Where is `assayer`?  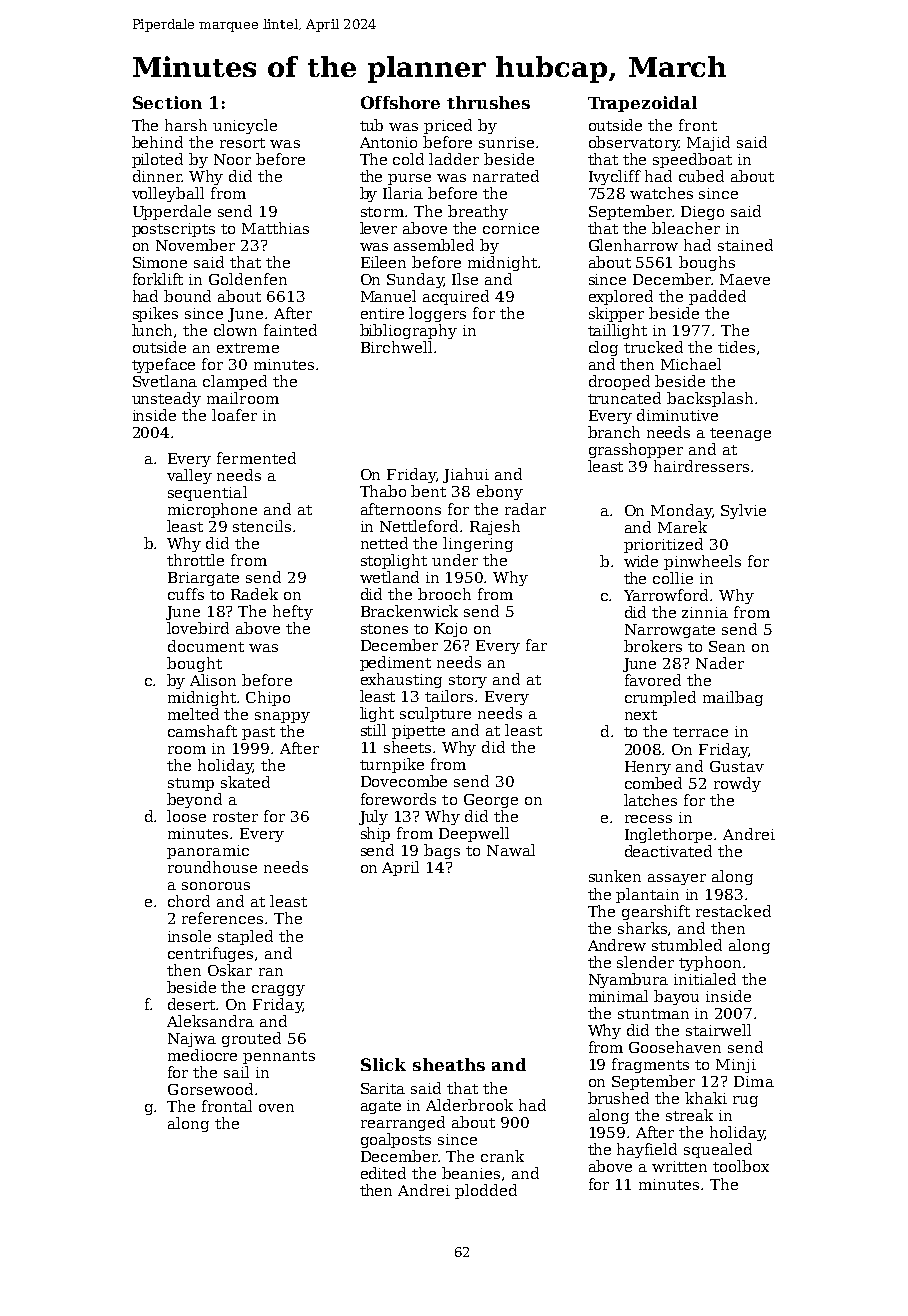 assayer is located at coordinates (677, 879).
